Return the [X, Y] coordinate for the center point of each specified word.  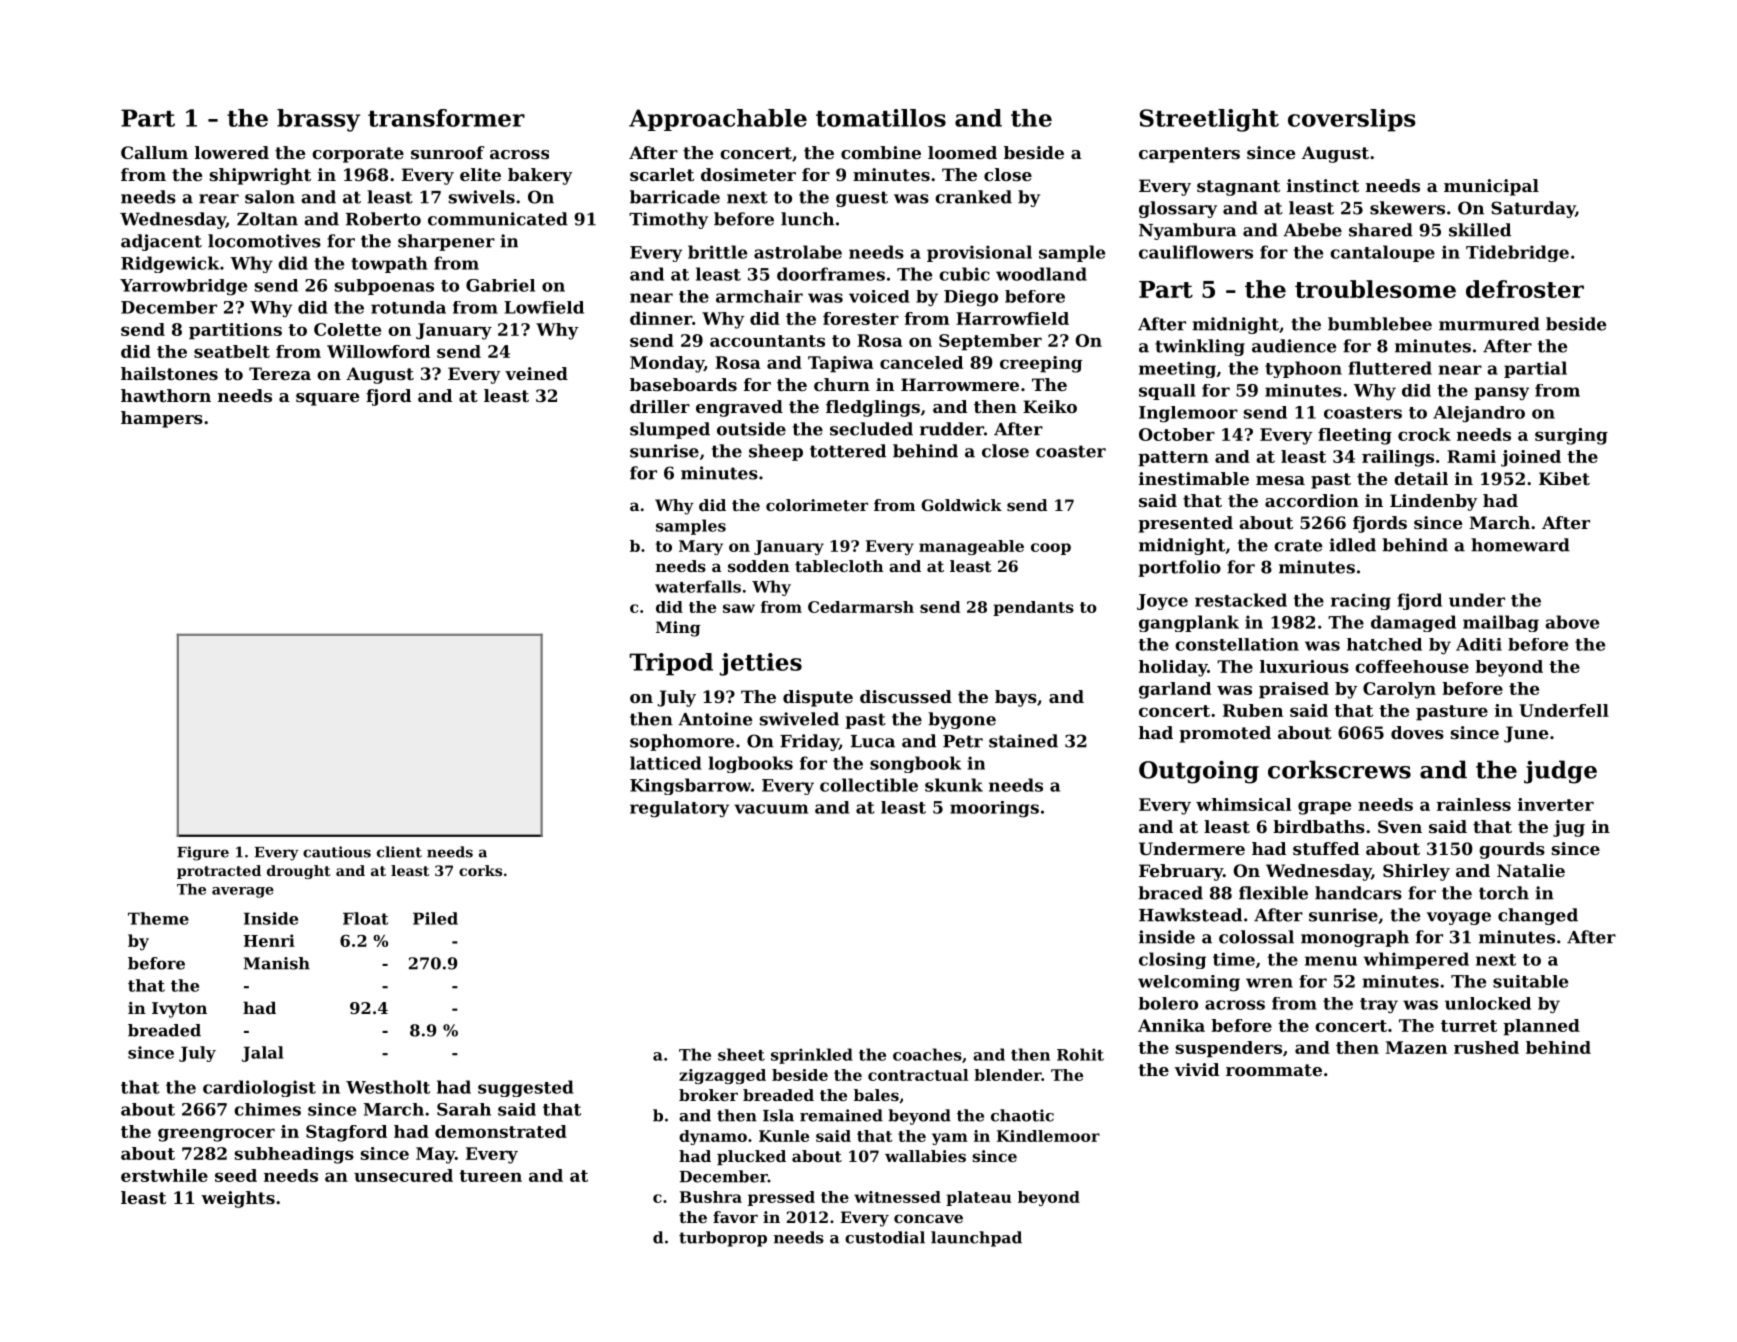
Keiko [1050, 406]
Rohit [1080, 1054]
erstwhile [164, 1175]
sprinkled [812, 1056]
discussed [906, 696]
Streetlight [1209, 120]
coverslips [1352, 120]
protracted [219, 872]
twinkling [1200, 347]
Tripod [671, 664]
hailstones [169, 373]
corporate [358, 155]
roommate [1274, 1070]
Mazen [1416, 1047]
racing [1361, 601]
